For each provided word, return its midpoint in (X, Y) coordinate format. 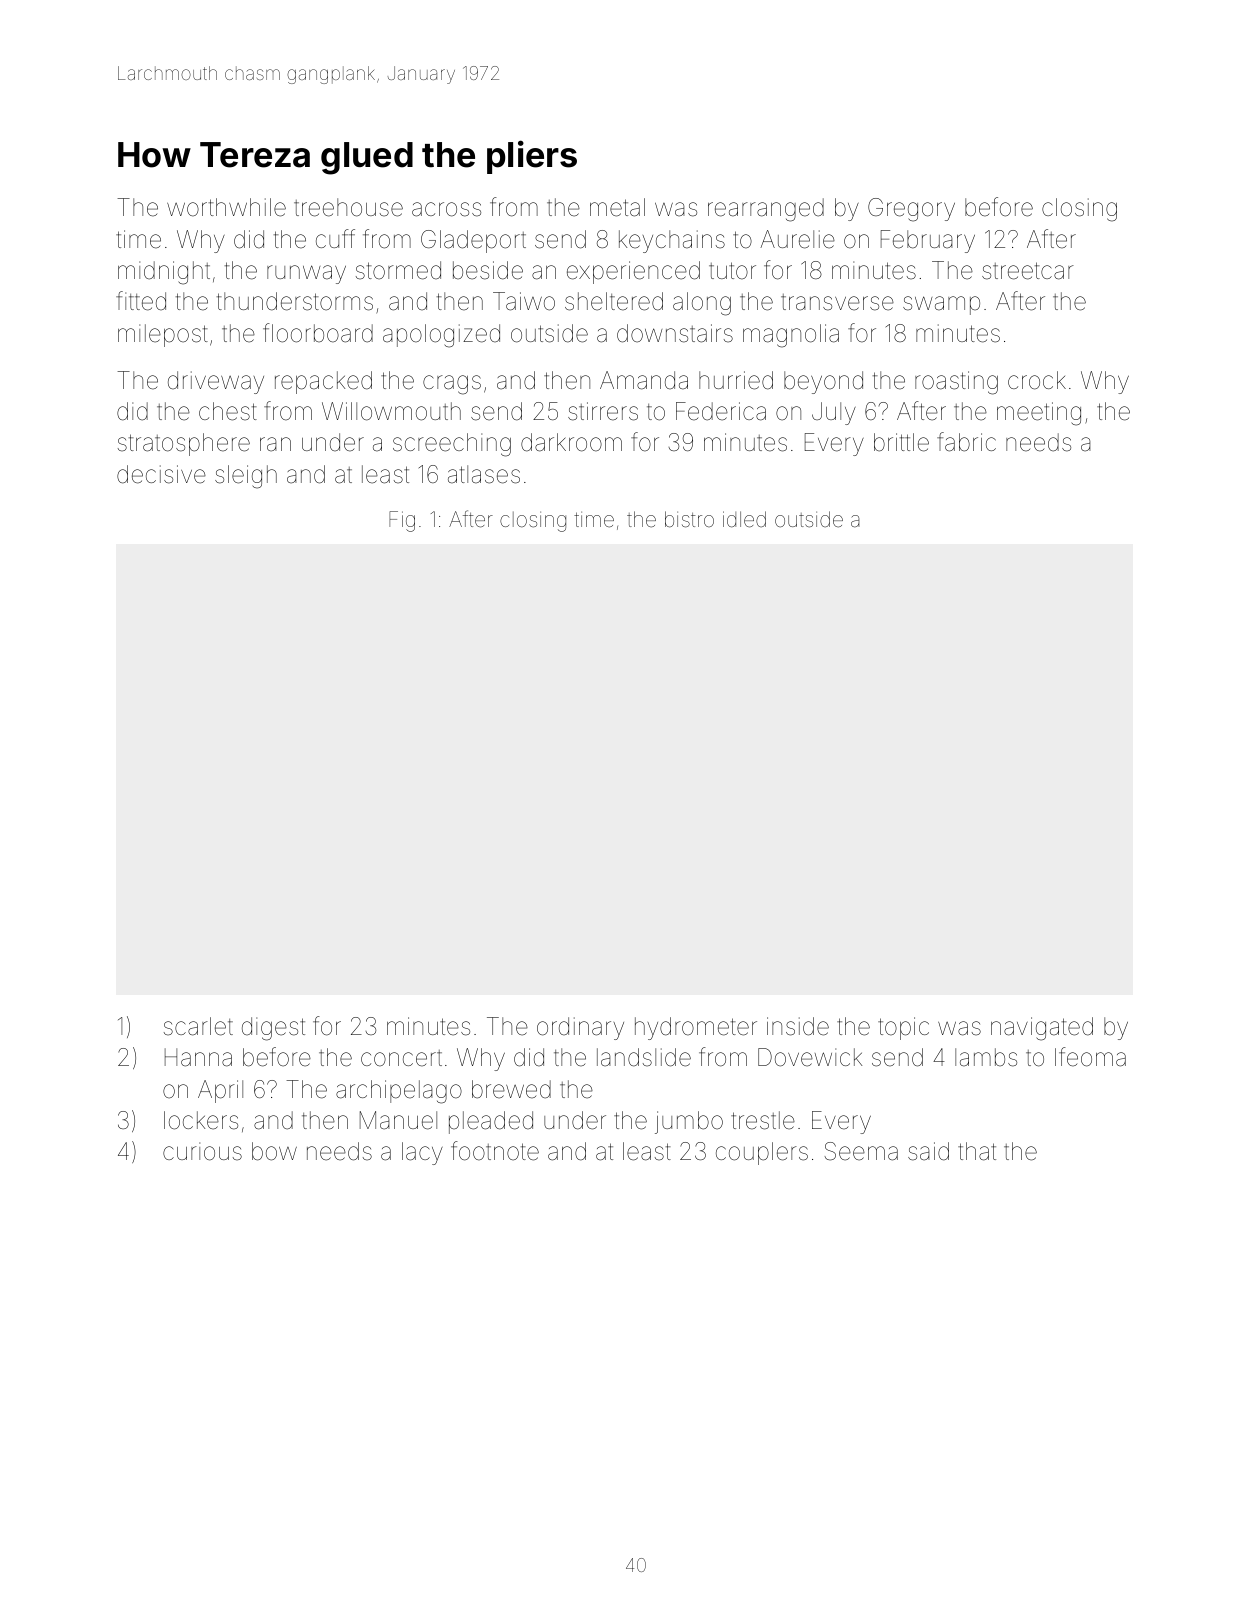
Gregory (911, 210)
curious (202, 1151)
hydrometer (696, 1028)
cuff (335, 238)
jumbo (689, 1122)
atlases (484, 474)
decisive (161, 474)
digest (273, 1029)
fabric (966, 442)
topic (903, 1028)
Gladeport (473, 241)
